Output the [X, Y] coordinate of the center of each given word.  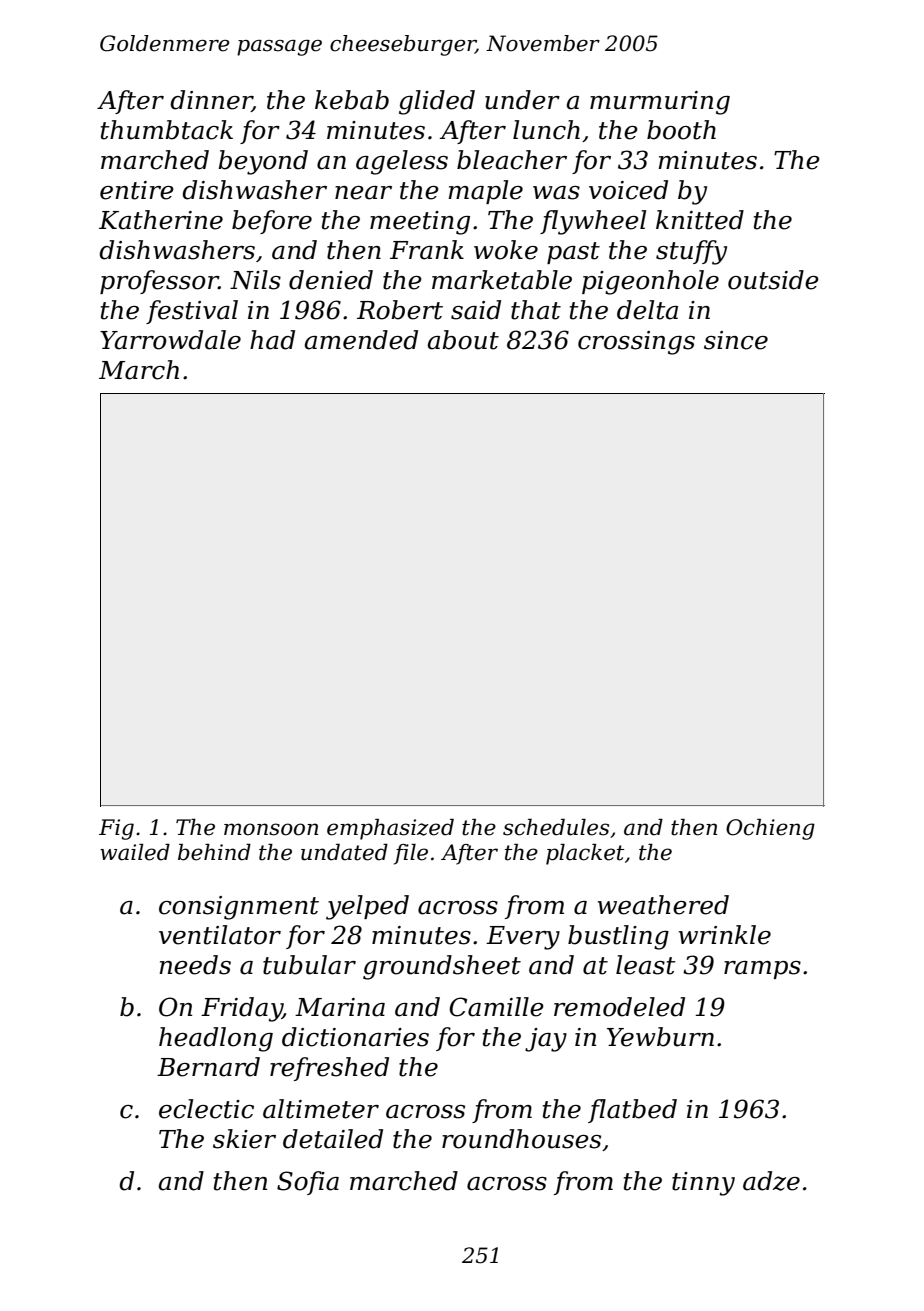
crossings [636, 343]
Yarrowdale [170, 340]
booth [681, 130]
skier [244, 1139]
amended [361, 340]
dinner [211, 101]
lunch [546, 130]
